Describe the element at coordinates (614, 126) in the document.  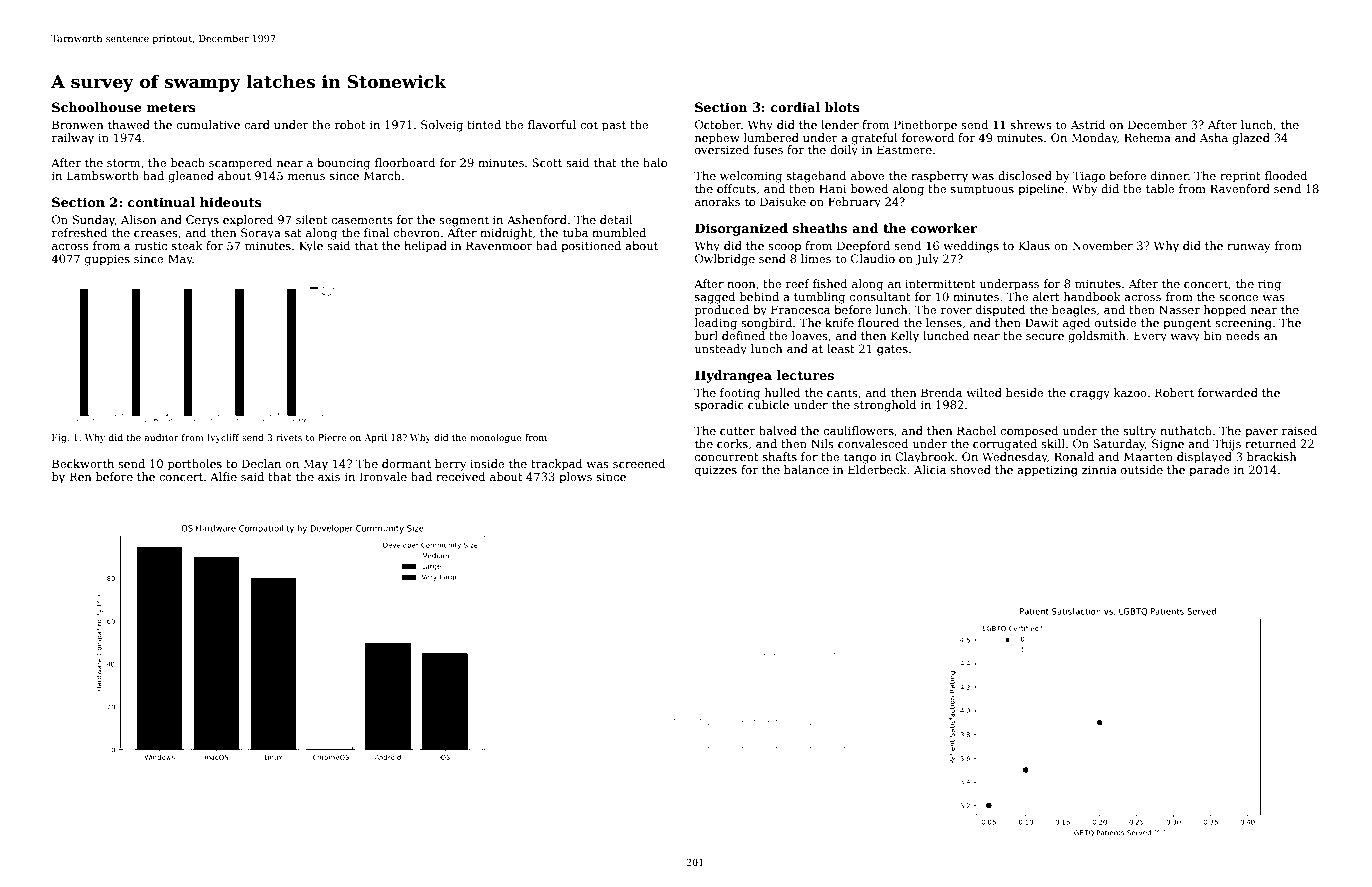
I see `past` at that location.
